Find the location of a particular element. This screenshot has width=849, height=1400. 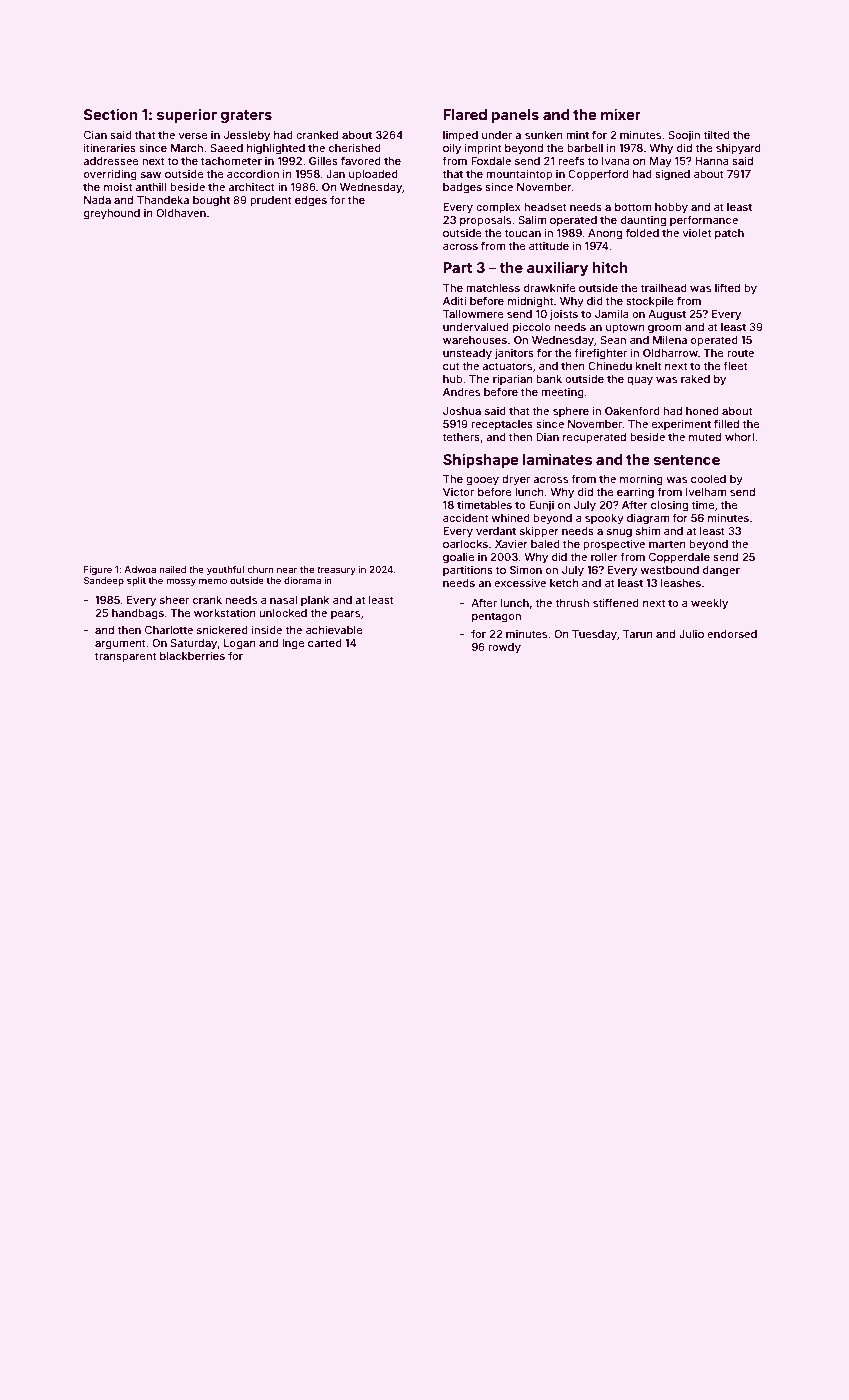

muted is located at coordinates (705, 437).
